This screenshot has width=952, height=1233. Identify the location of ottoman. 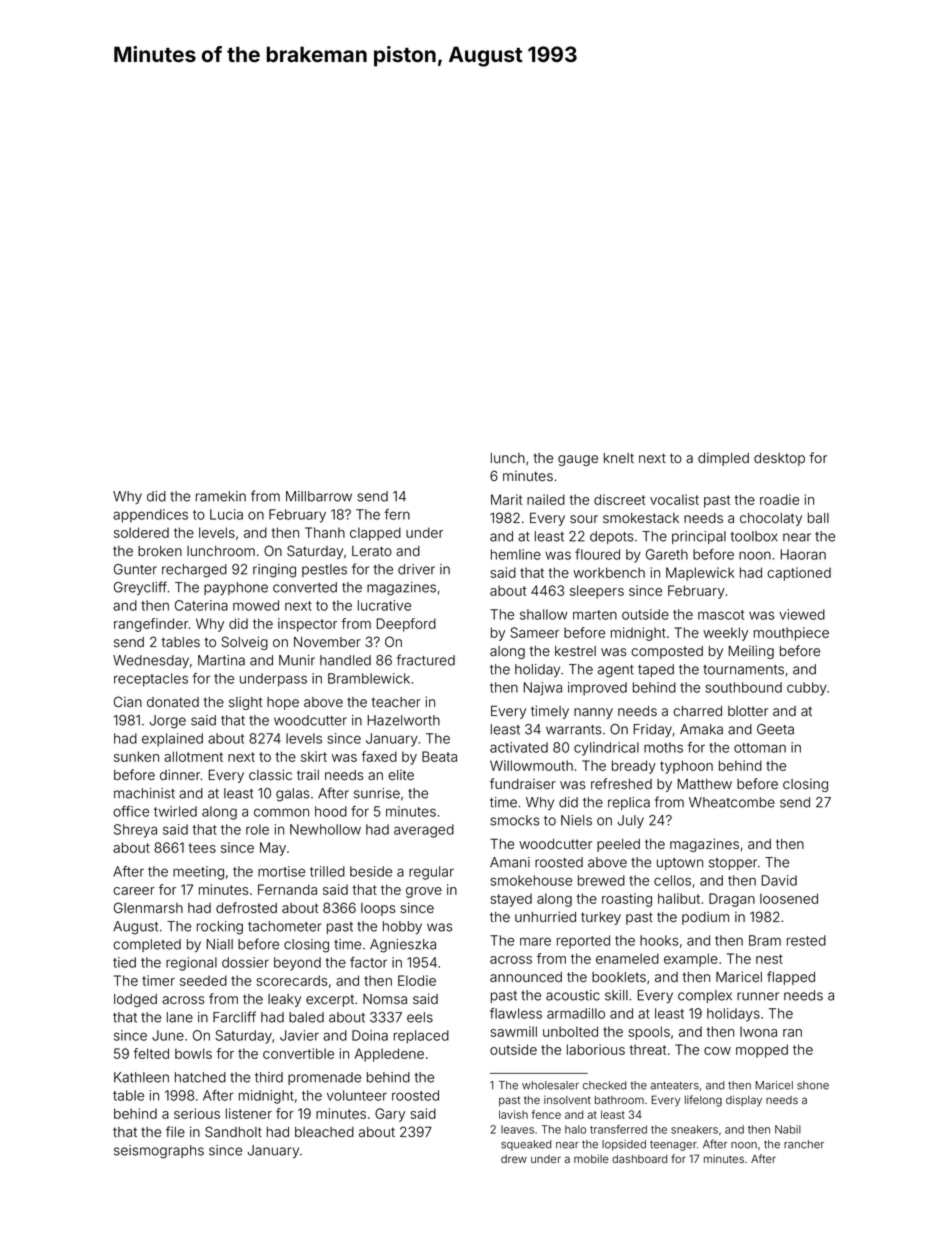
(760, 748).
